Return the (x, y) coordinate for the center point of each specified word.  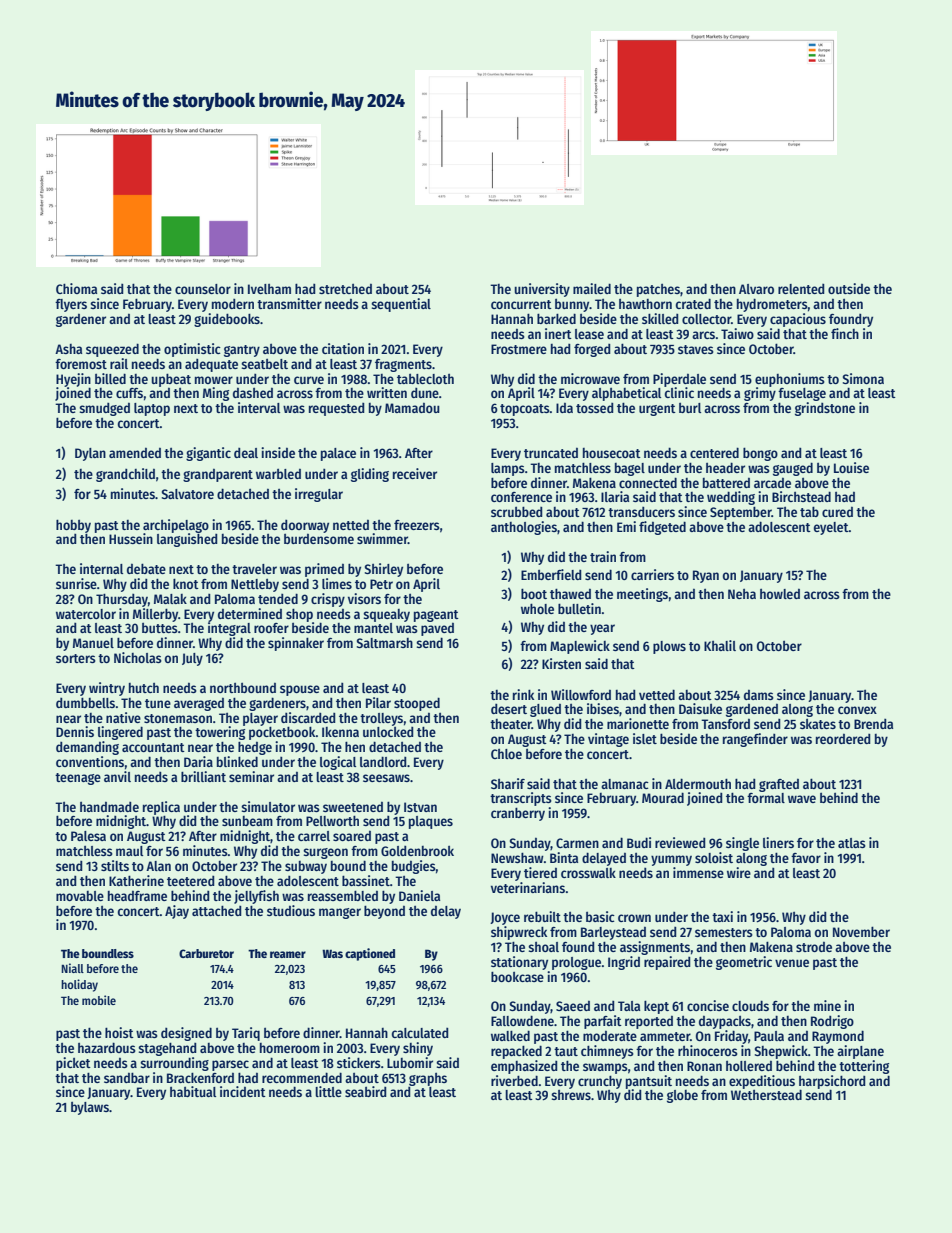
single (742, 844)
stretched (345, 288)
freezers (417, 525)
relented (801, 289)
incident (243, 1091)
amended (135, 452)
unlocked (388, 732)
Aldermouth (698, 783)
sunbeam (247, 821)
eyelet (831, 528)
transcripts (521, 799)
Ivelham (269, 289)
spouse (300, 690)
